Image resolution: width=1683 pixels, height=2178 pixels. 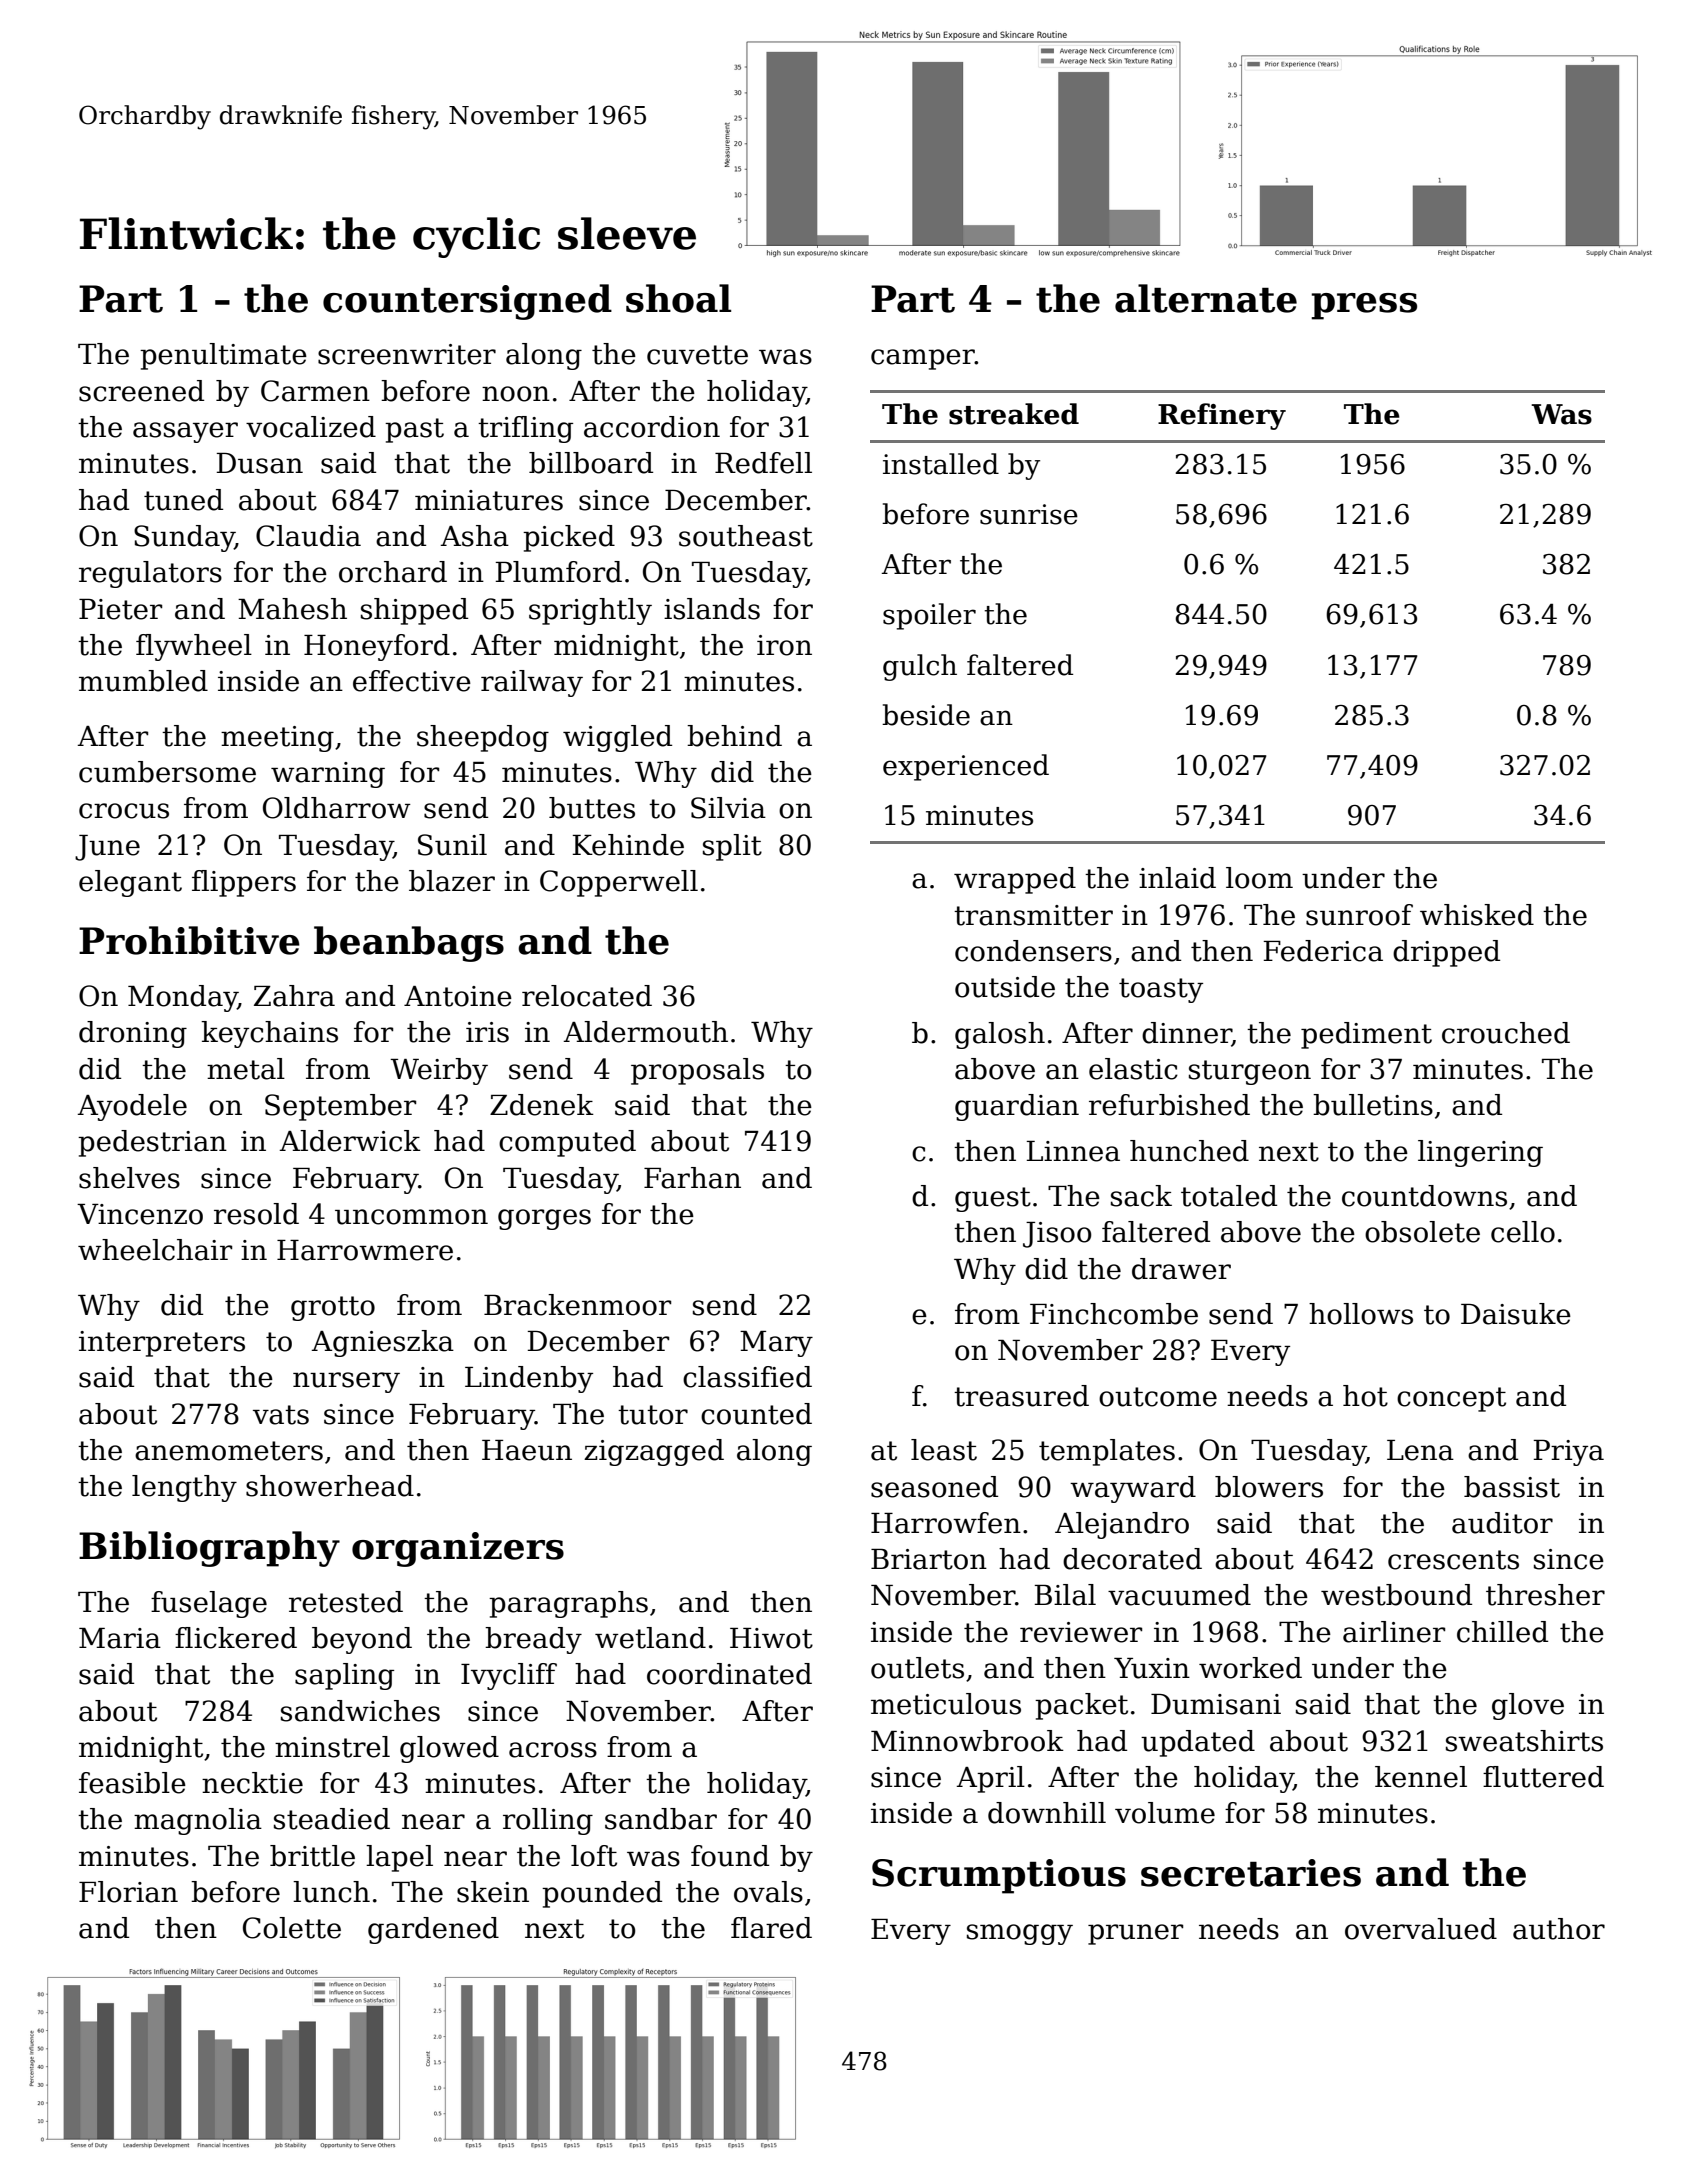 I want to click on Silvia, so click(x=728, y=808).
